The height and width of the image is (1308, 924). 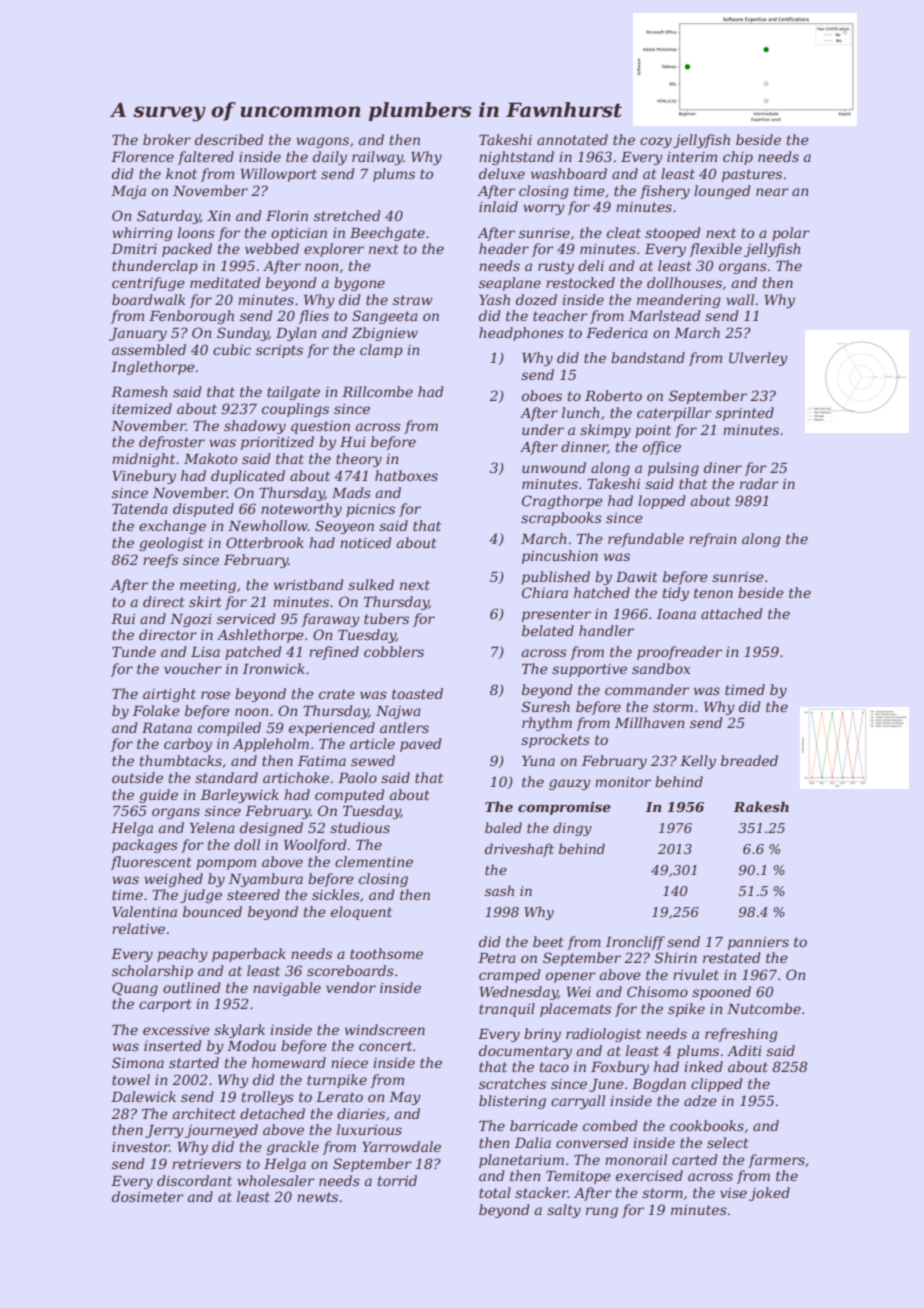 What do you see at coordinates (181, 173) in the image?
I see `knot` at bounding box center [181, 173].
